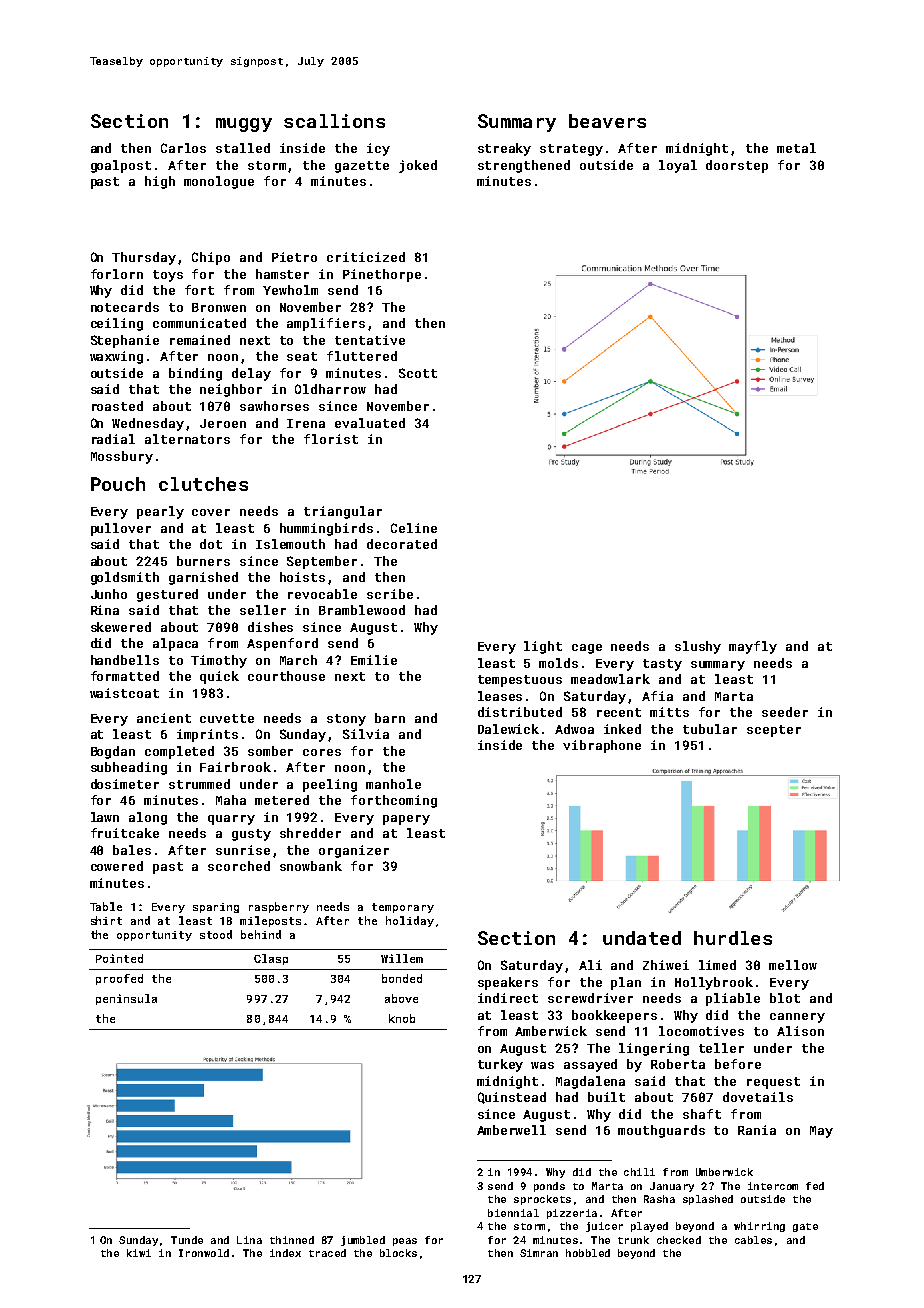 The image size is (924, 1308). I want to click on bales, so click(132, 850).
